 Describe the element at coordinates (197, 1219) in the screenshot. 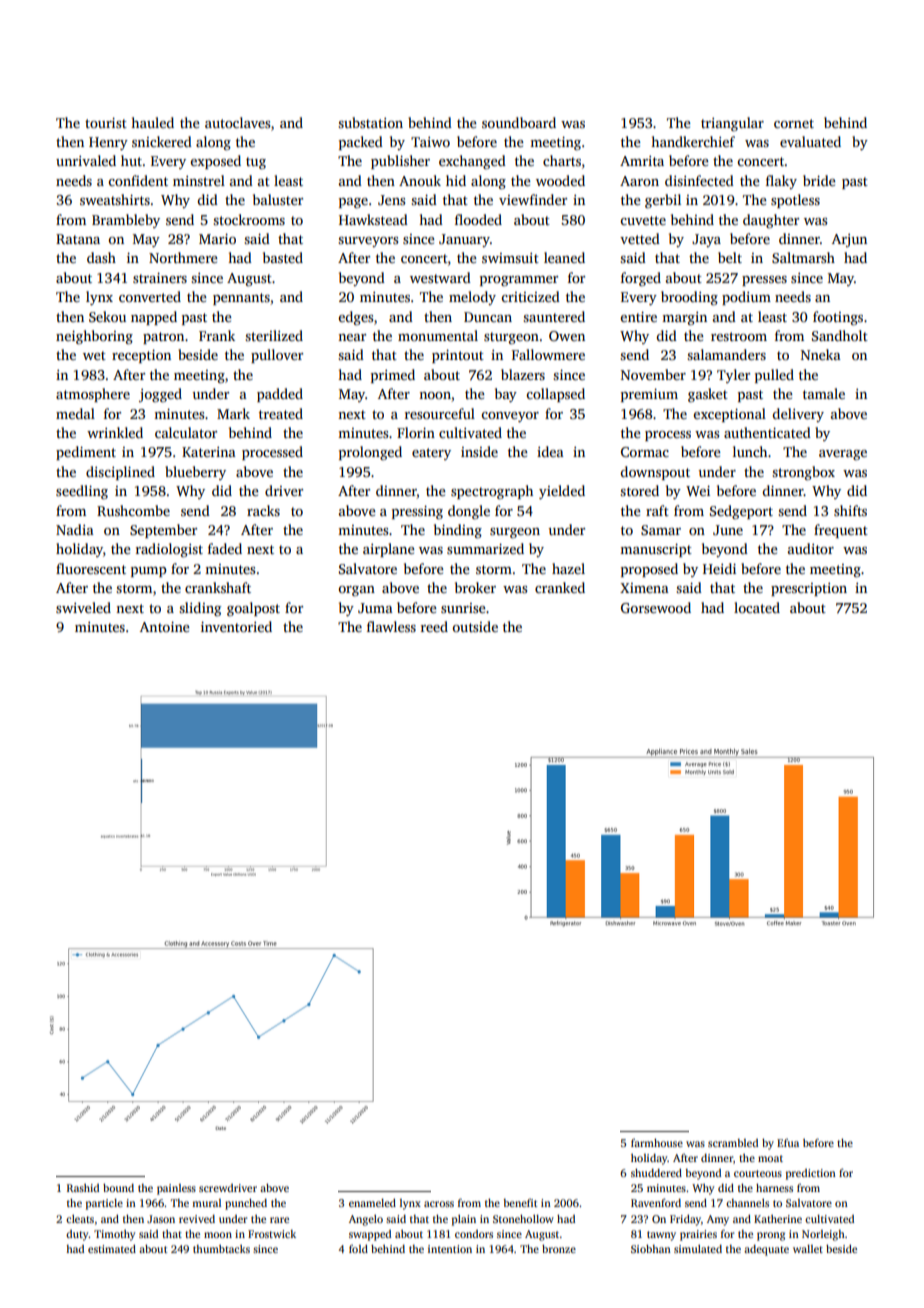

I see `revived` at that location.
